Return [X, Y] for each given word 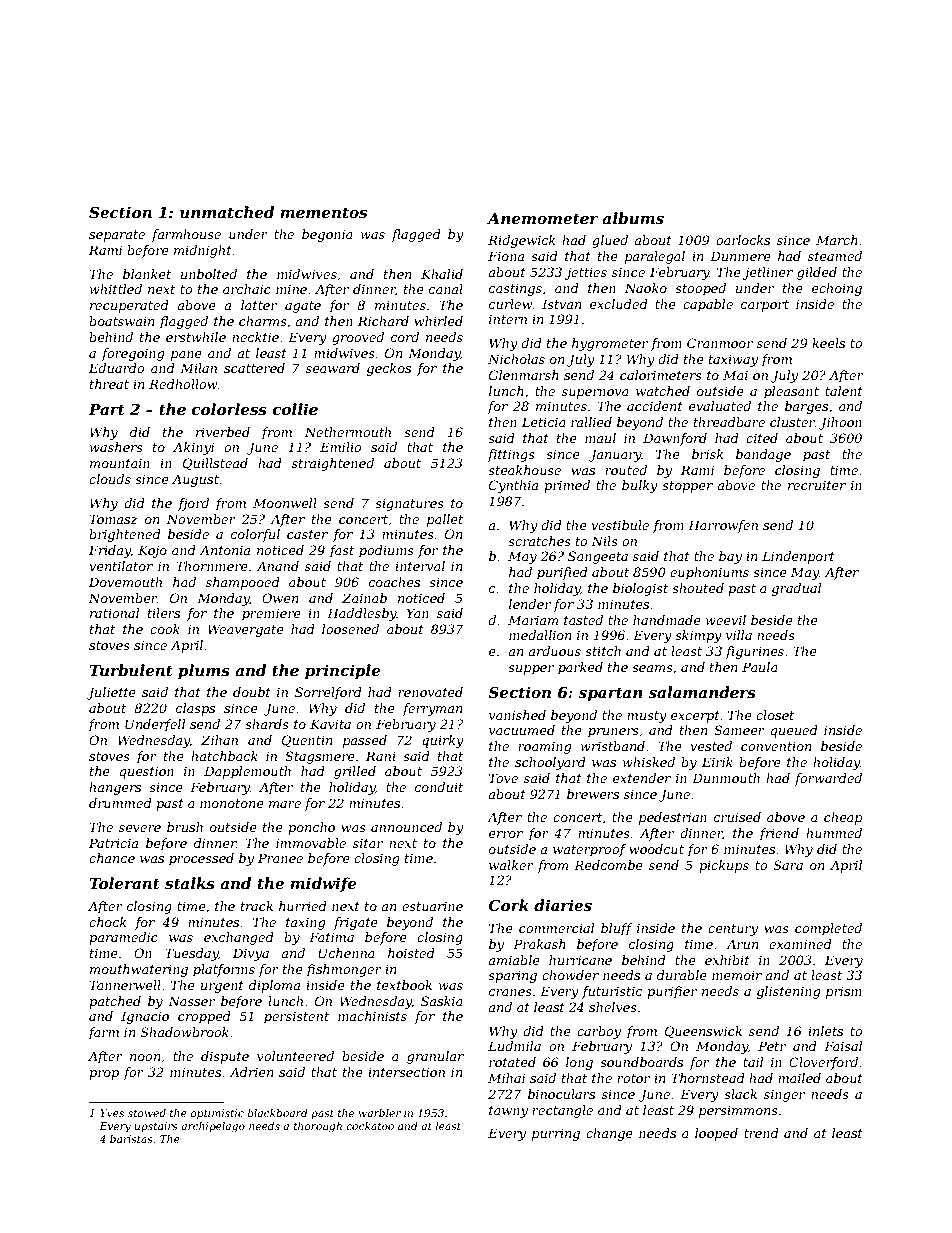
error [506, 834]
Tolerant [125, 883]
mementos [323, 212]
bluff [617, 929]
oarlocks [743, 240]
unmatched [227, 212]
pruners [613, 733]
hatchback [224, 756]
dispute [225, 1057]
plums [204, 671]
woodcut [656, 849]
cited [762, 438]
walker [511, 865]
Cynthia [513, 486]
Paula [760, 667]
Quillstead [215, 464]
